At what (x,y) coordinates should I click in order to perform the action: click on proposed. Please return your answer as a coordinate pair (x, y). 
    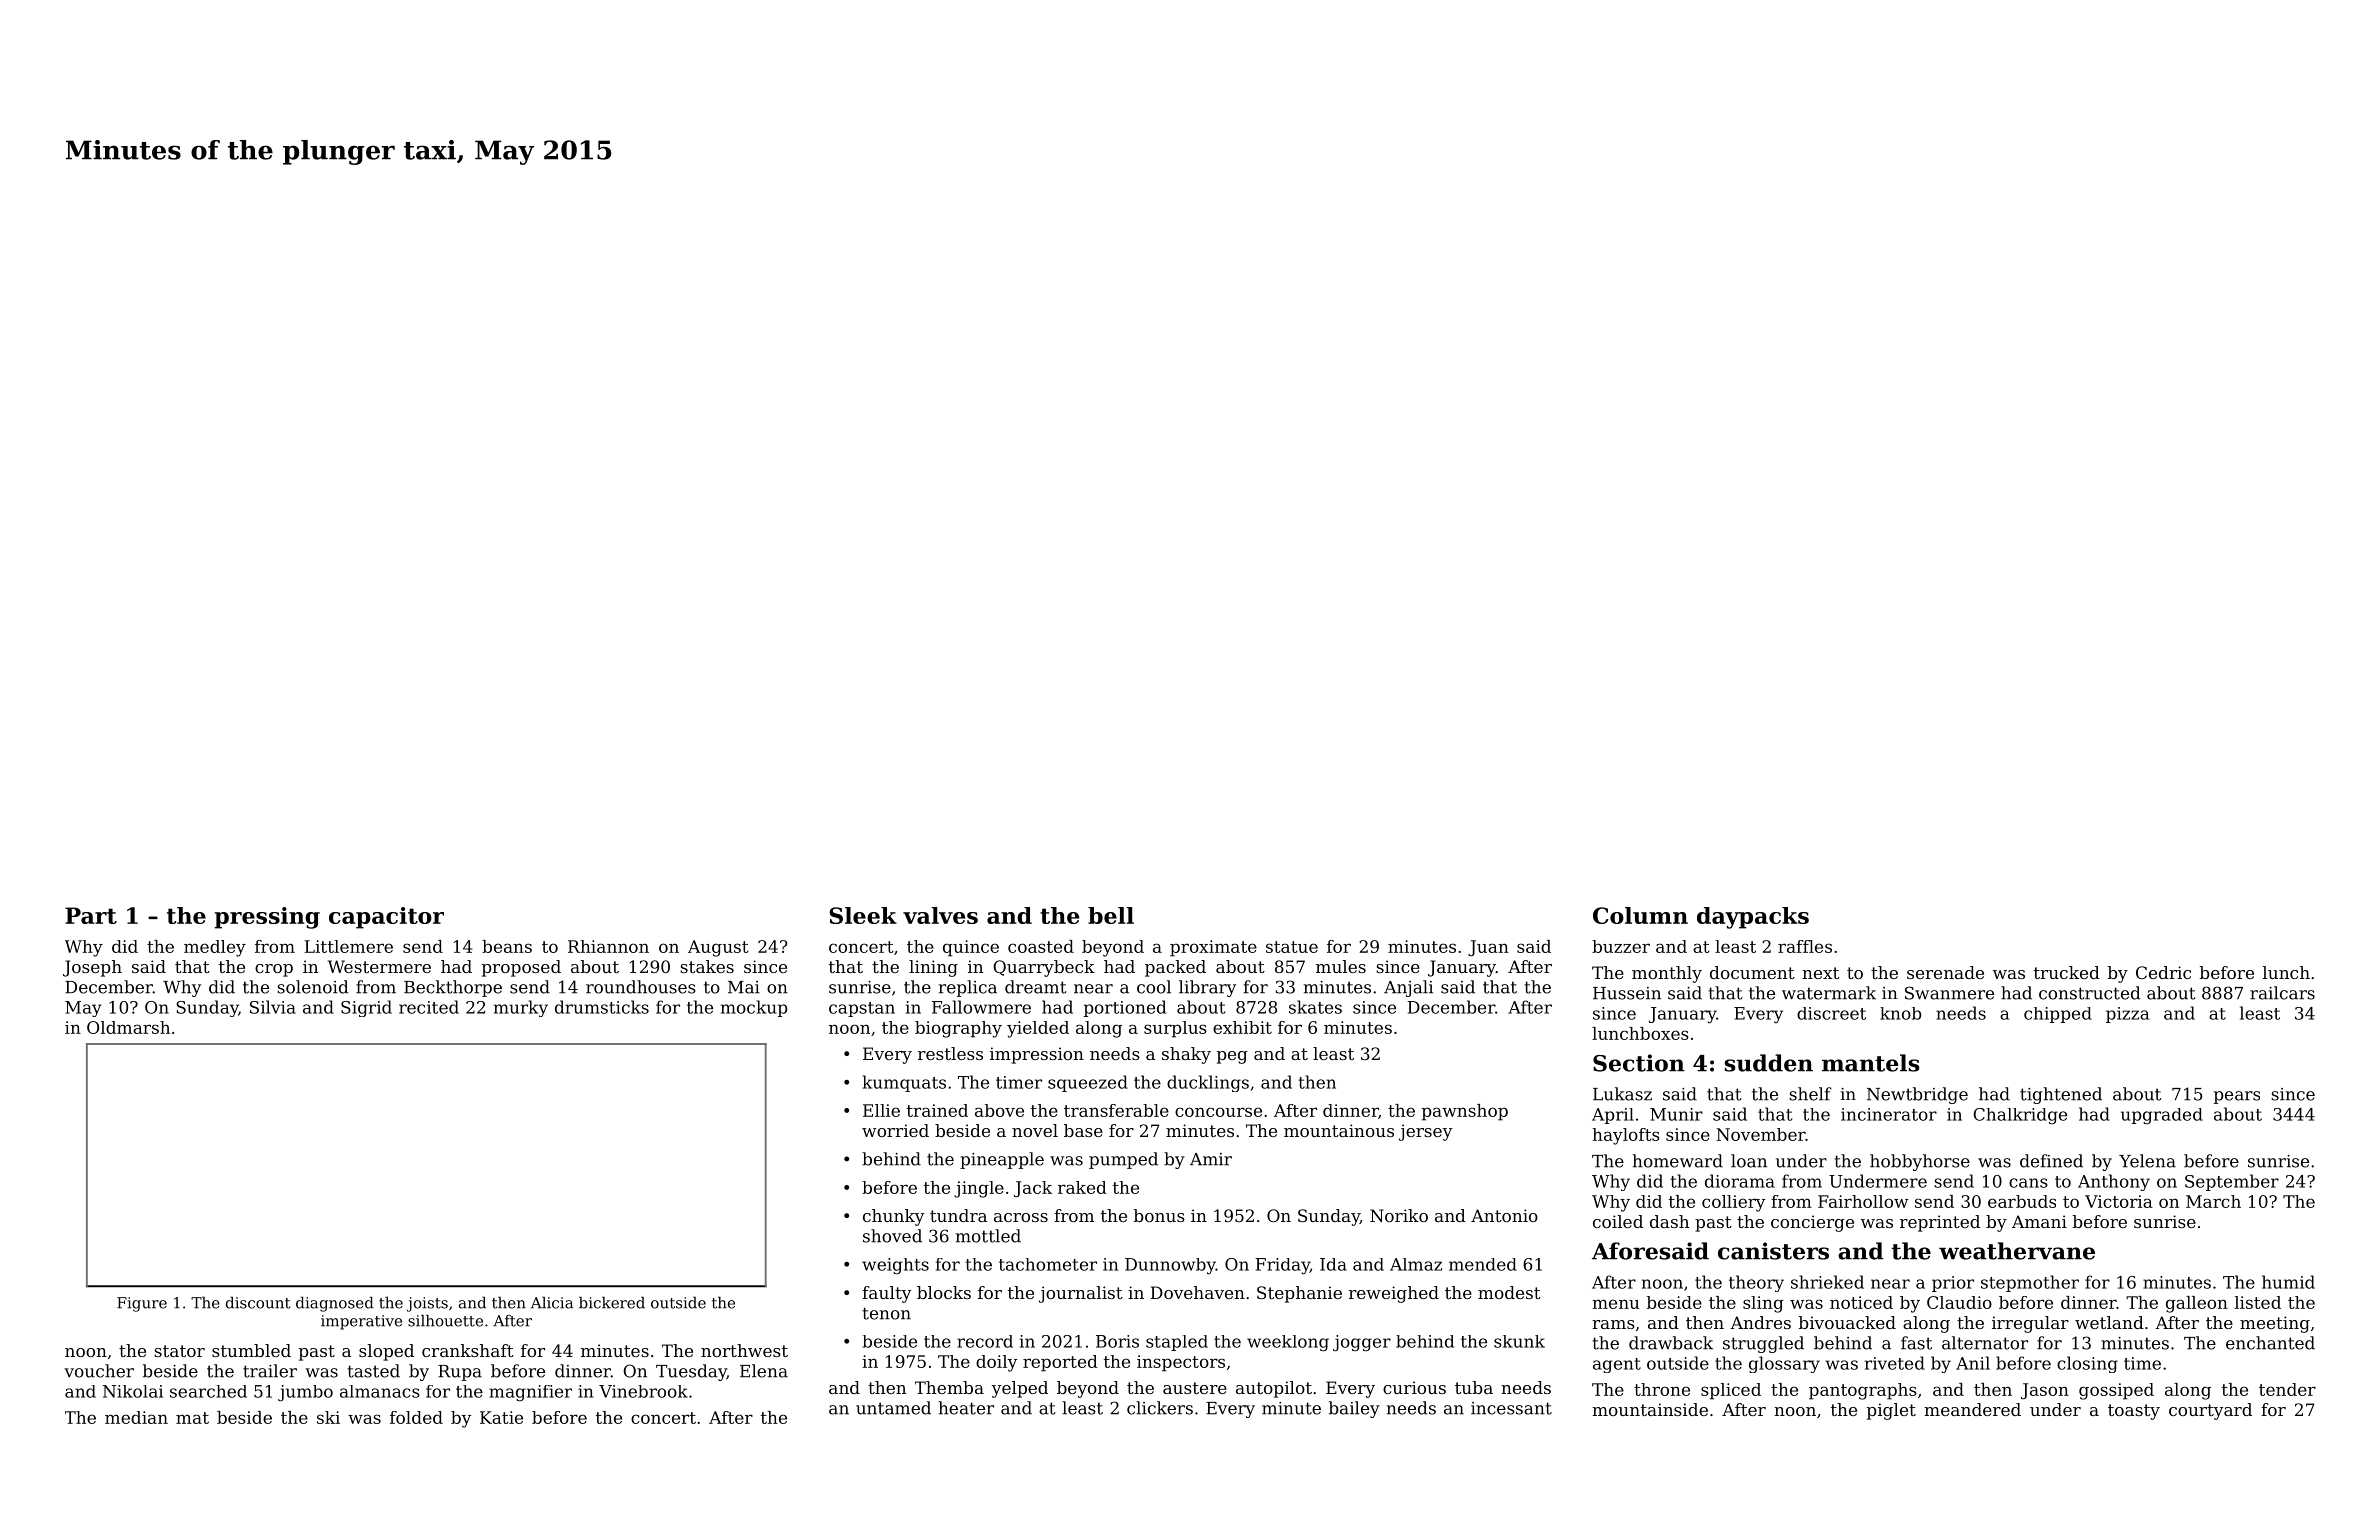
    Looking at the image, I should click on (521, 968).
